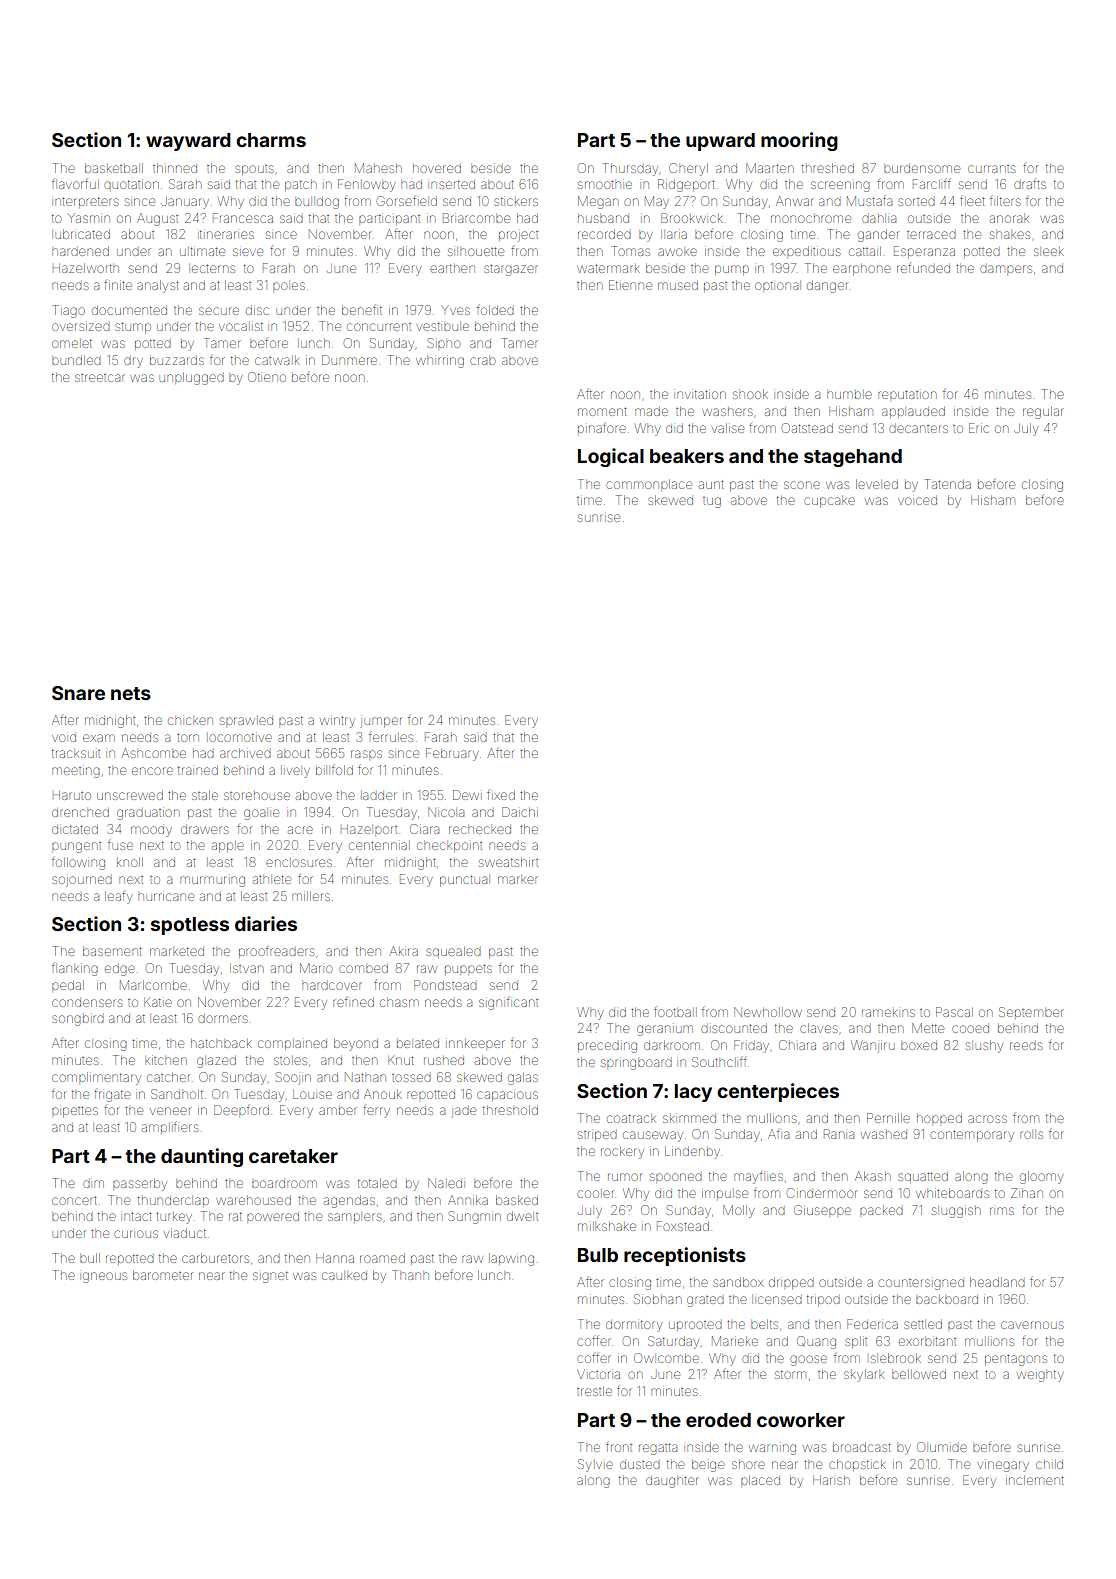  What do you see at coordinates (453, 952) in the screenshot?
I see `squealed` at bounding box center [453, 952].
